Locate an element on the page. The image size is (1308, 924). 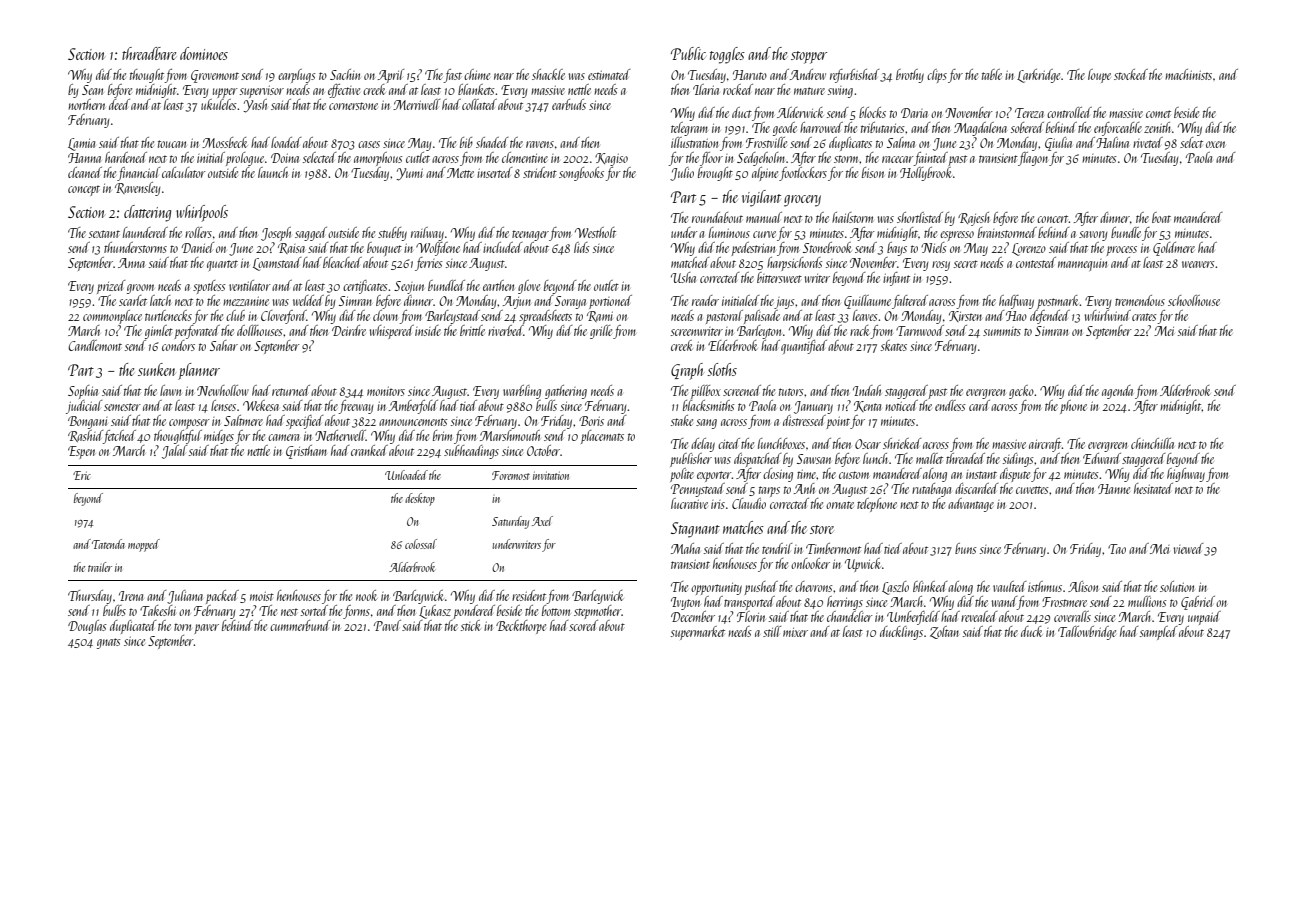
publisher is located at coordinates (691, 460).
